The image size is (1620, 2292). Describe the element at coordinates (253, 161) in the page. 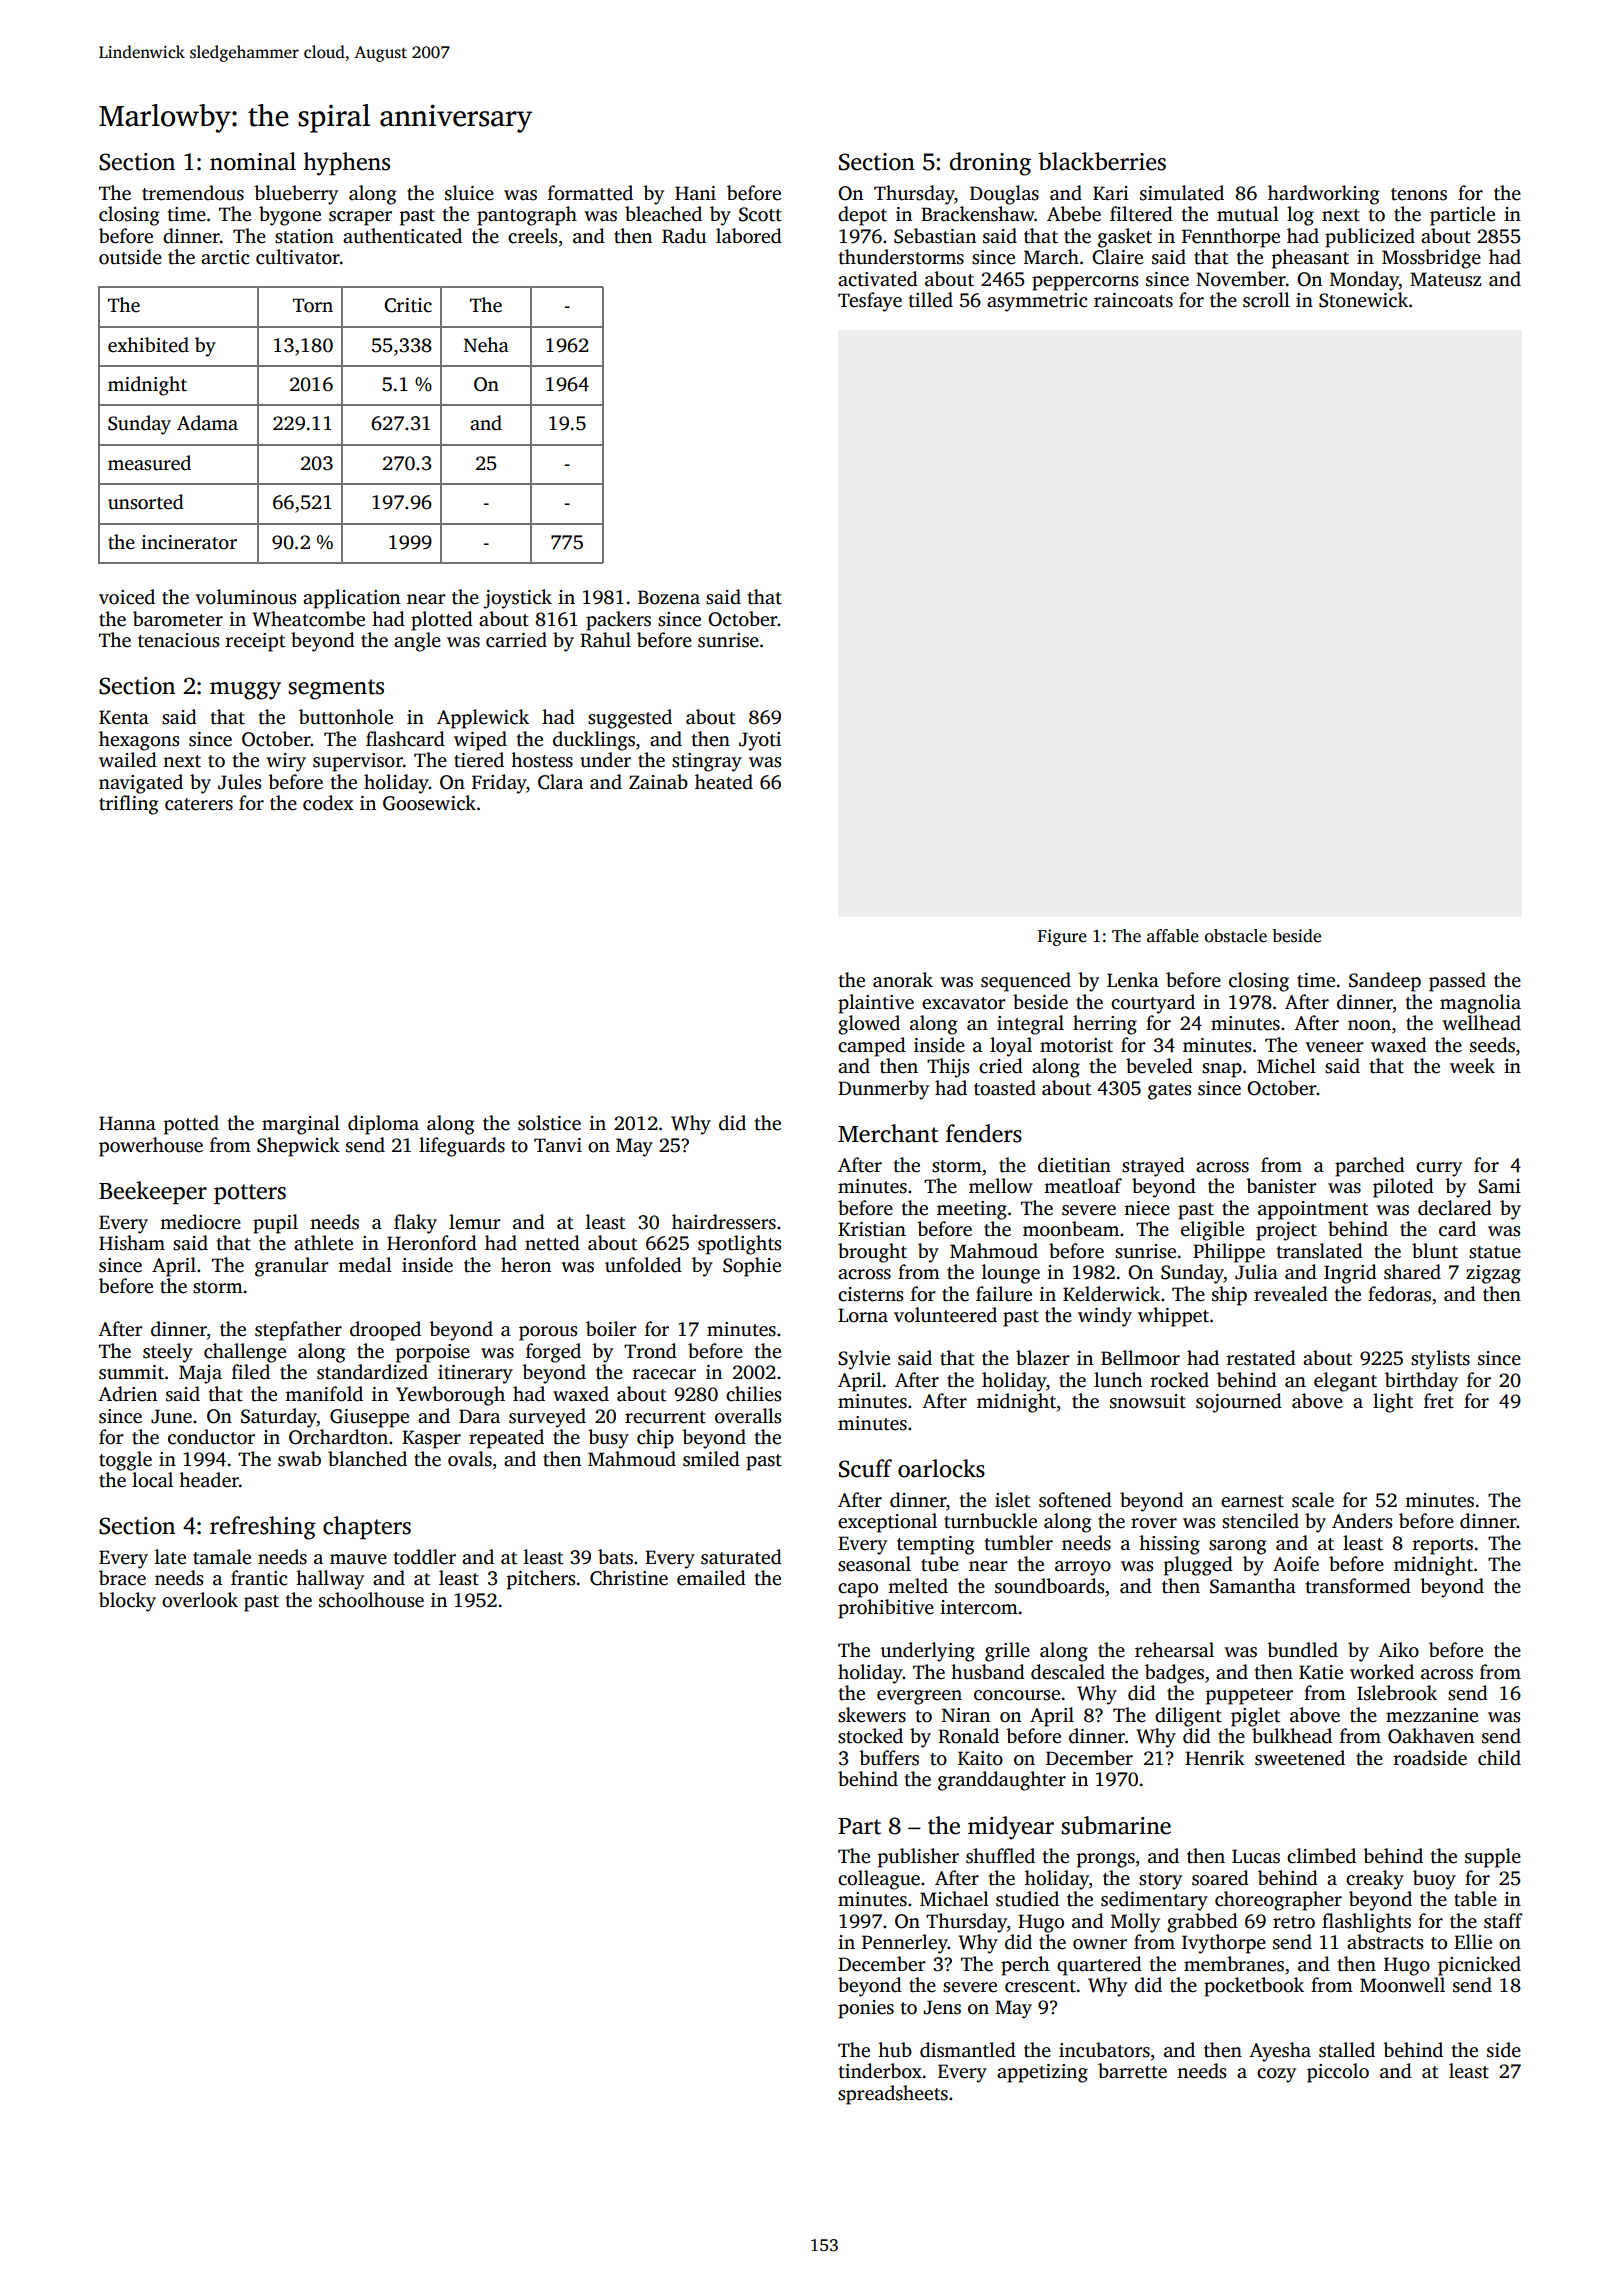

I see `nominal` at that location.
